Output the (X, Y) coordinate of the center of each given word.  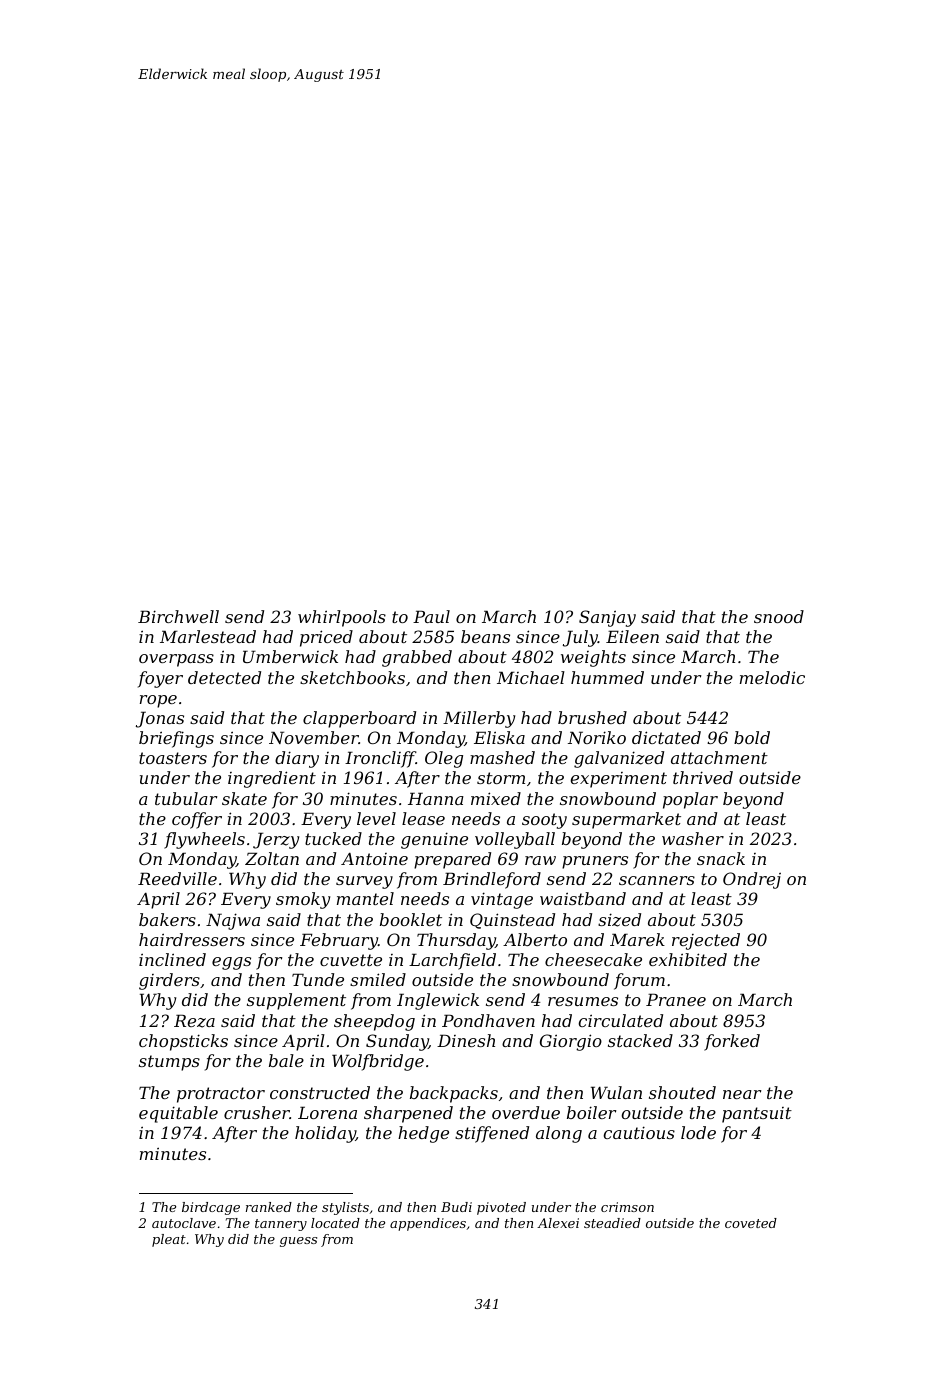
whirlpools (342, 618)
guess (298, 1242)
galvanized (619, 759)
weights (593, 658)
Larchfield (452, 961)
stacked (640, 1040)
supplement (296, 1001)
